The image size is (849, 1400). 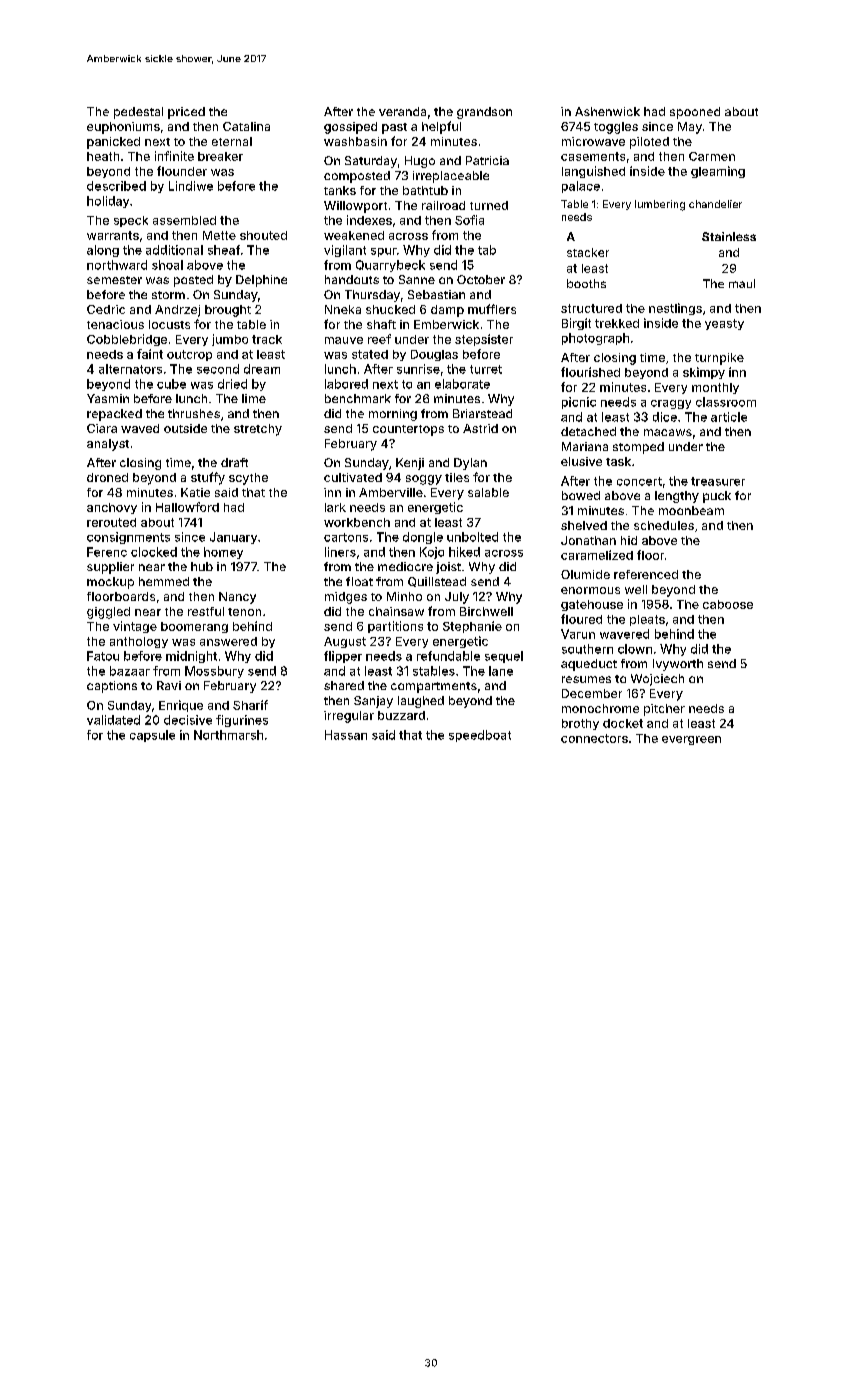 I want to click on sheaf, so click(x=224, y=250).
